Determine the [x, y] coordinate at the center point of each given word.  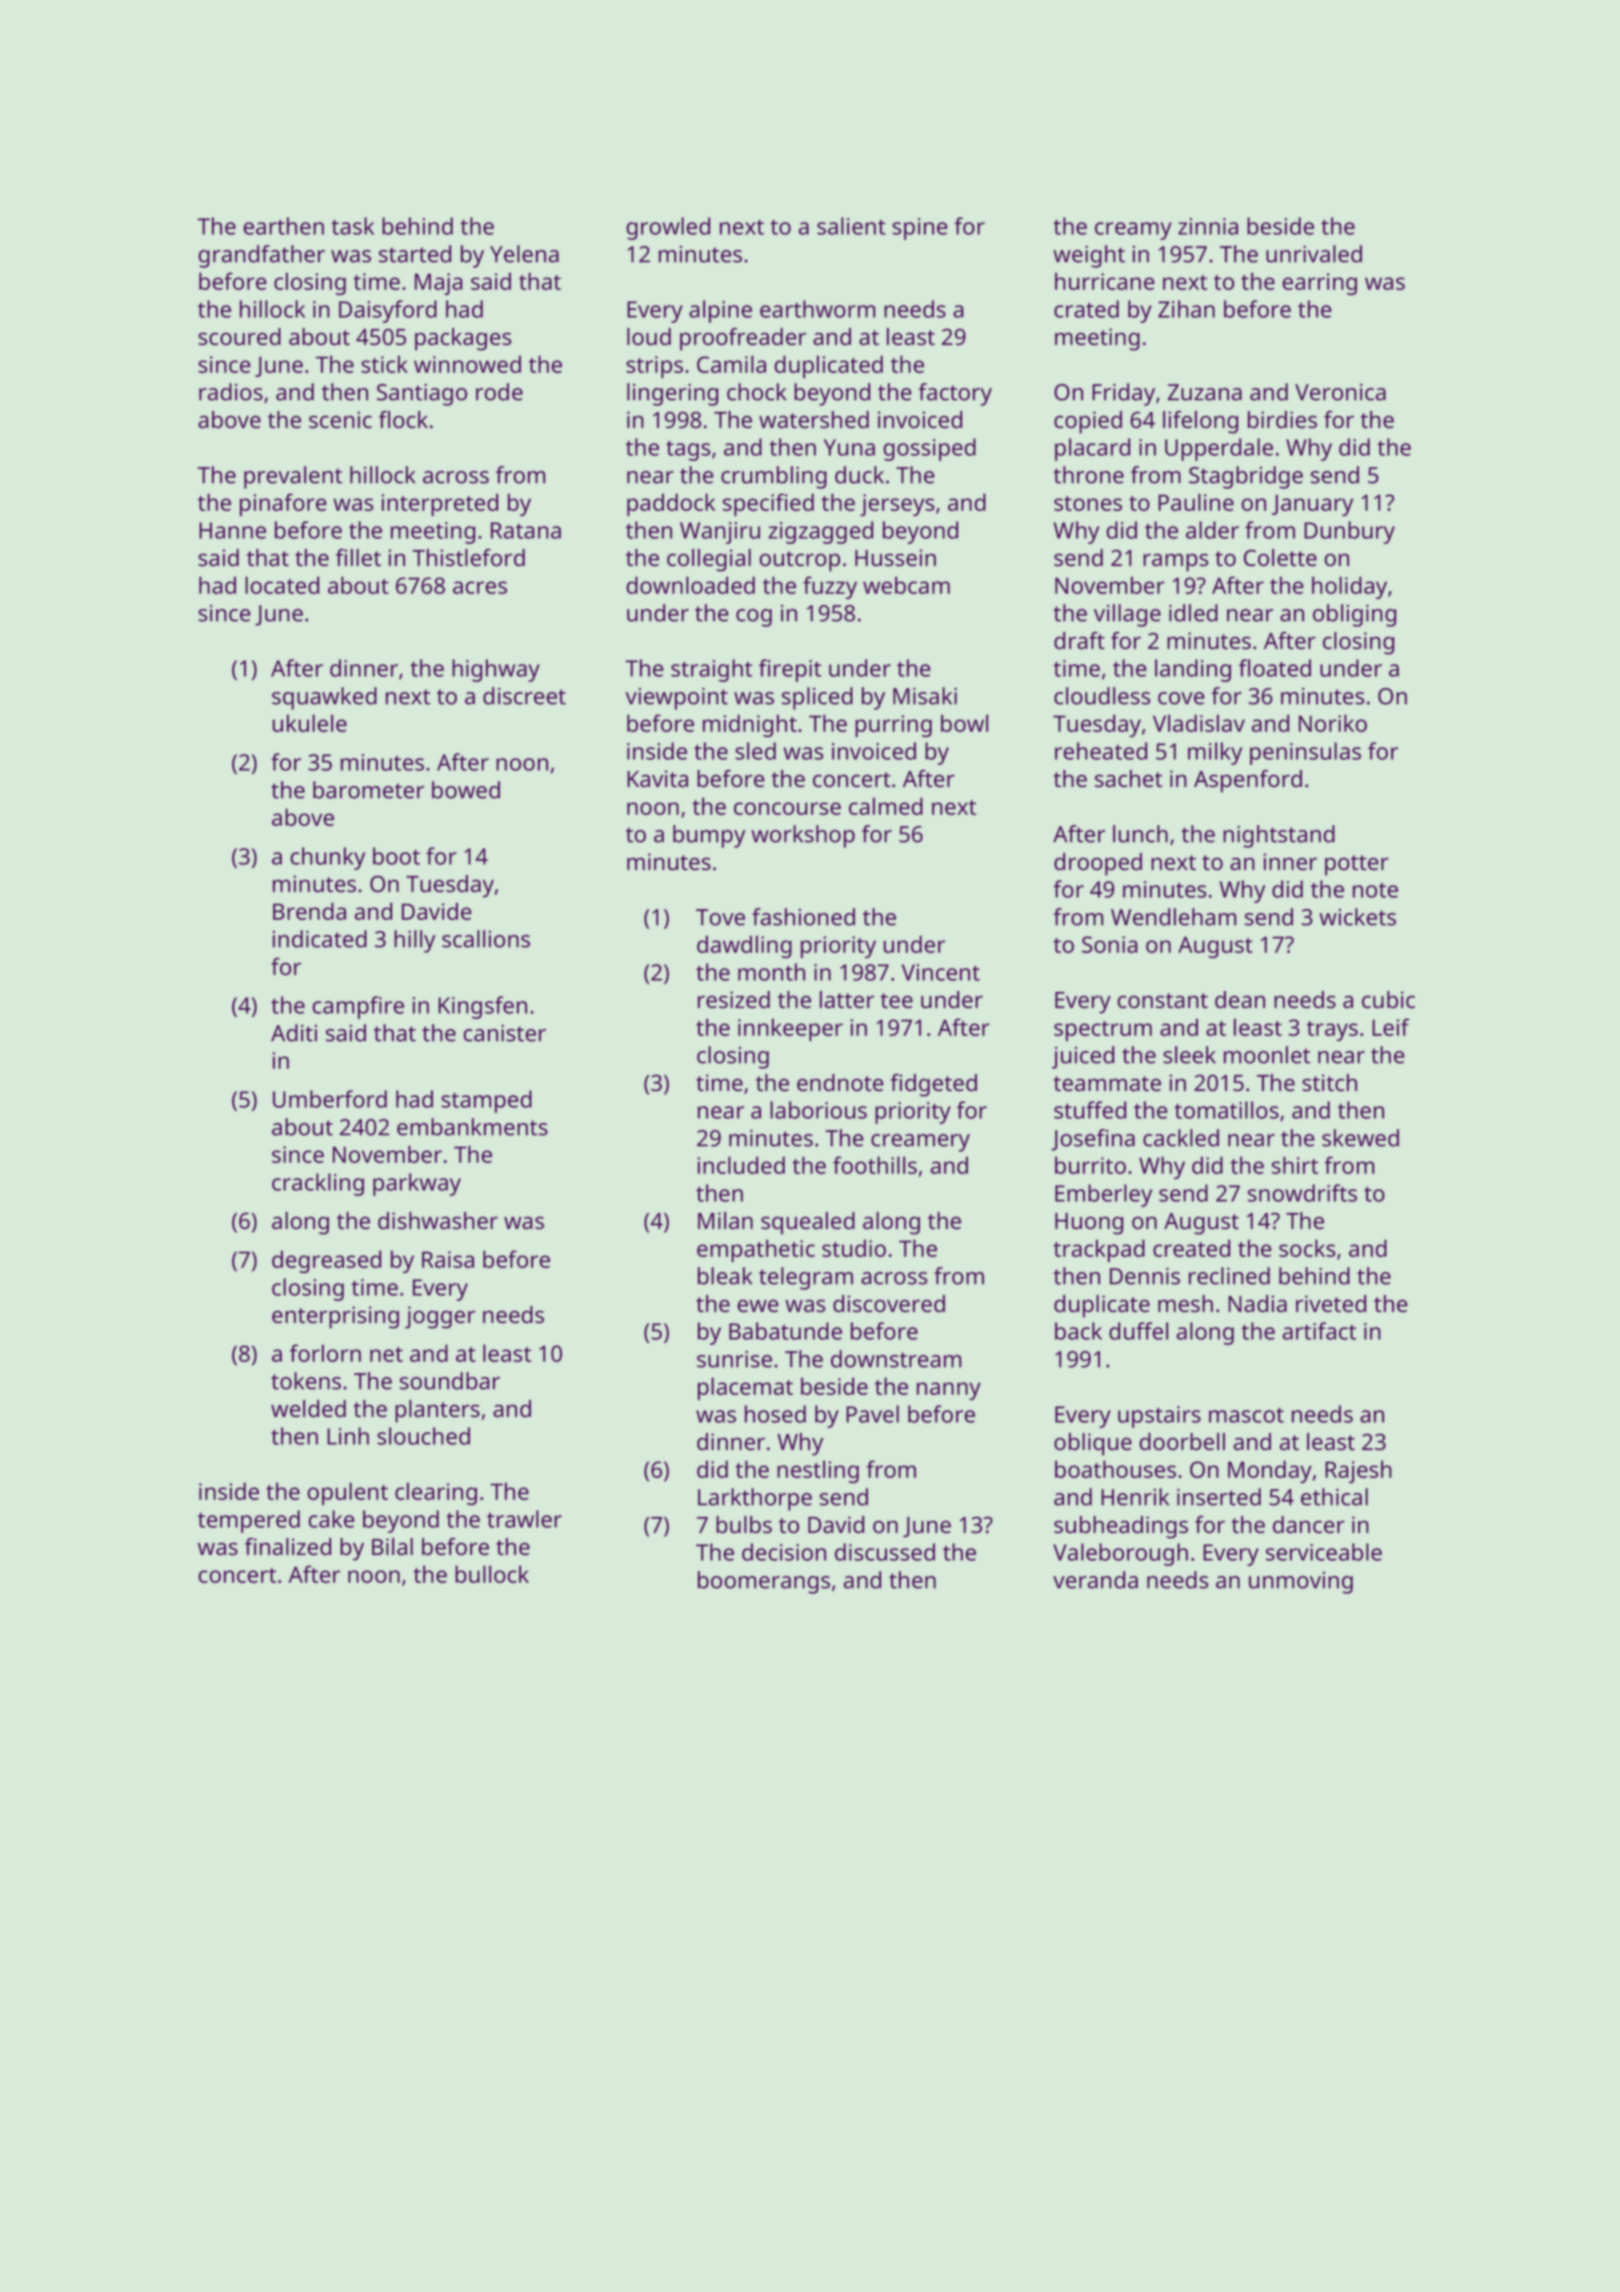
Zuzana [1205, 392]
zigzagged [820, 532]
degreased [326, 1261]
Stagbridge [1246, 477]
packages [463, 339]
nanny [949, 1391]
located [282, 585]
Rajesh [1358, 1471]
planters [437, 1411]
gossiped [929, 449]
